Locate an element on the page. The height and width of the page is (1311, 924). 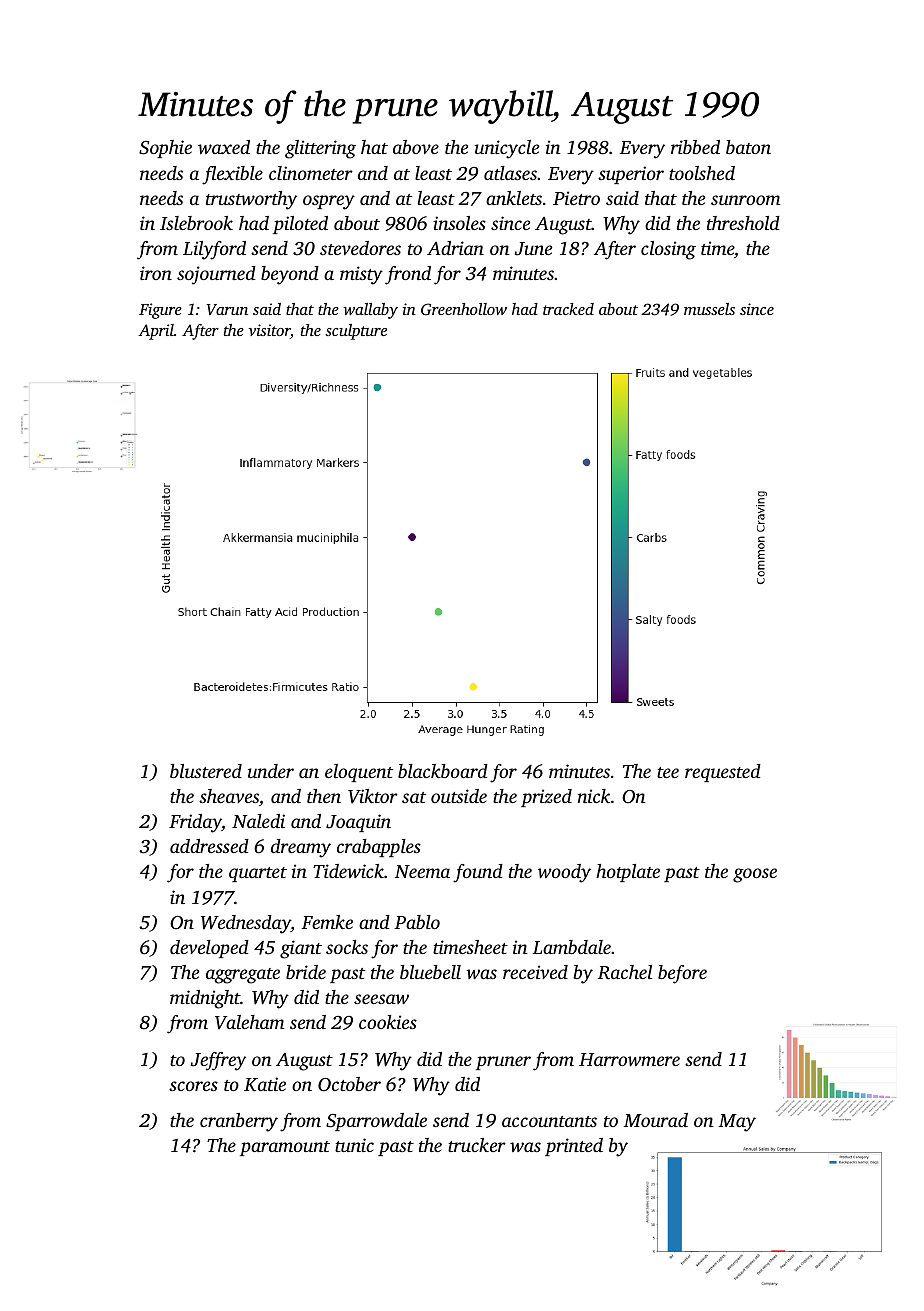
Neema is located at coordinates (422, 871).
